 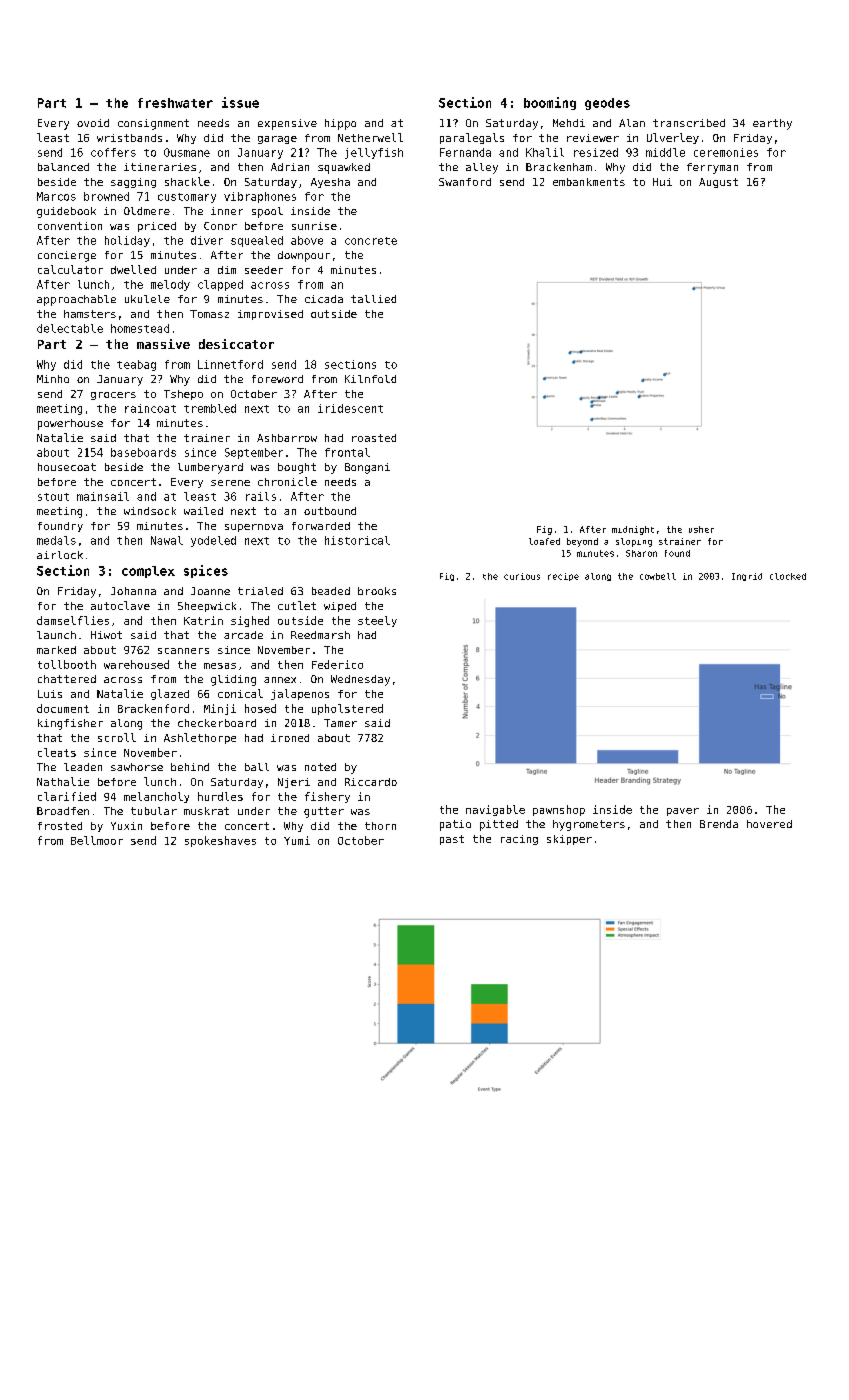 What do you see at coordinates (337, 664) in the screenshot?
I see `Federico` at bounding box center [337, 664].
